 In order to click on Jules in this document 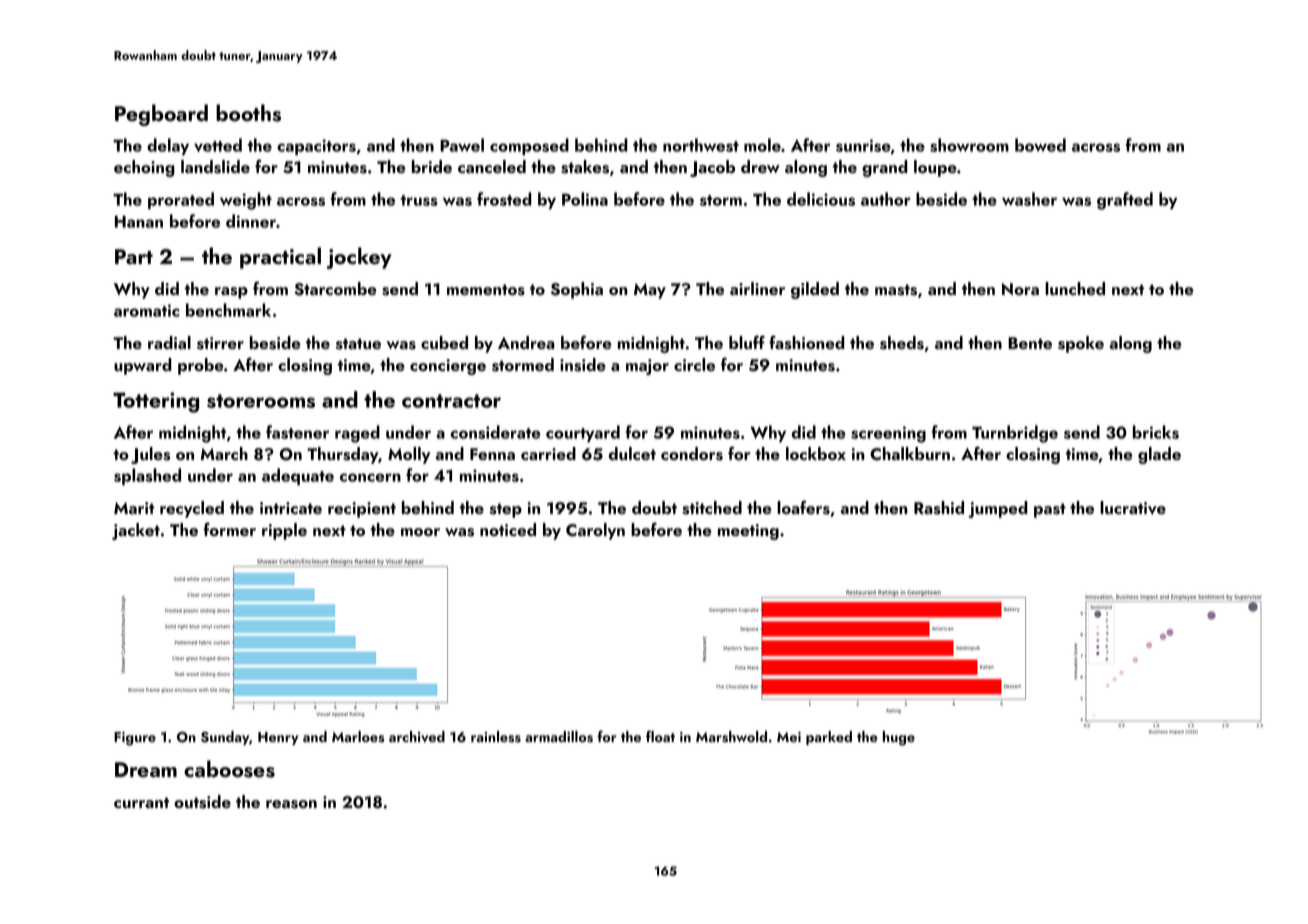, I will do `click(150, 455)`.
